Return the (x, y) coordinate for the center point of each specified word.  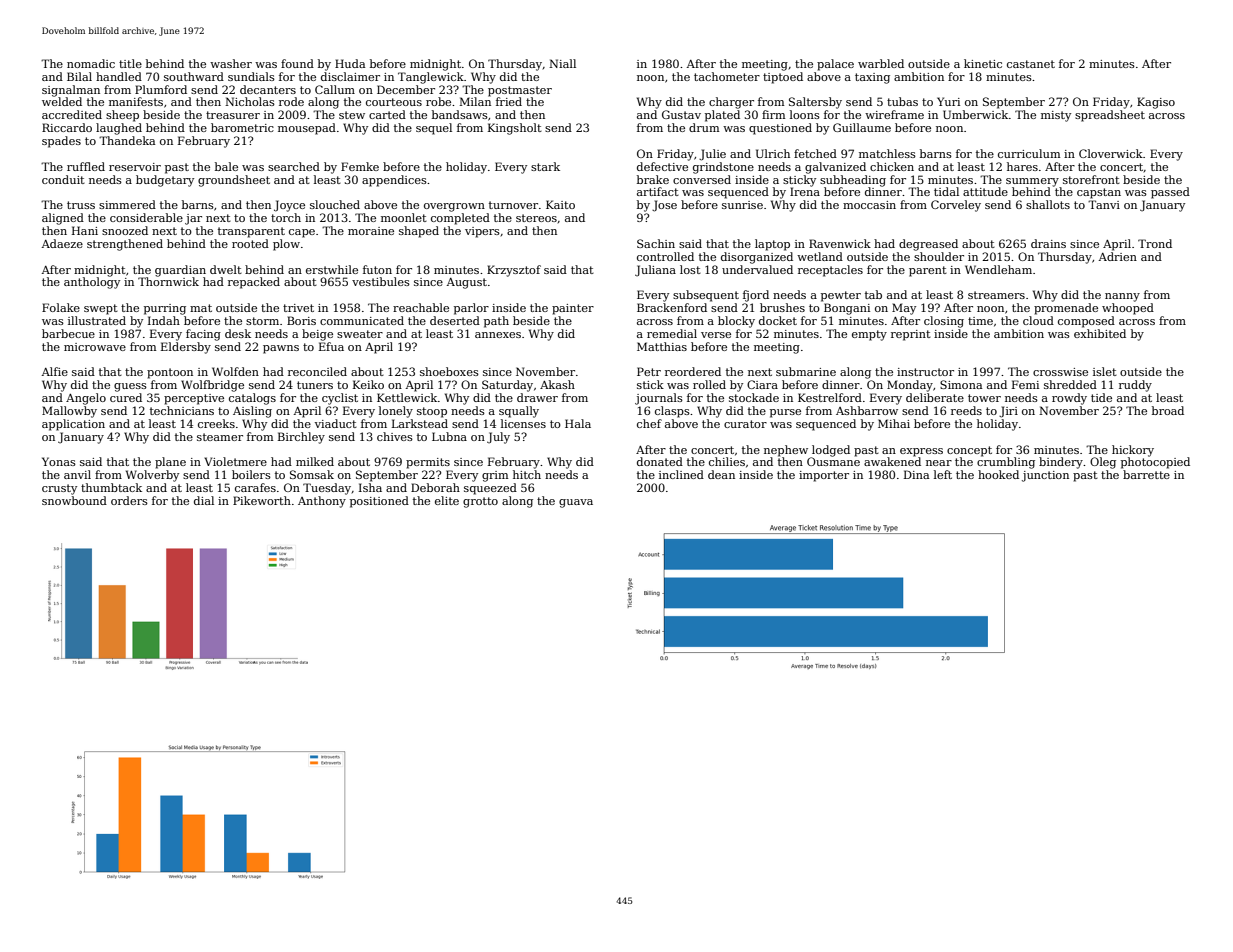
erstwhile (332, 269)
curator (745, 424)
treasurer (233, 115)
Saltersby (815, 103)
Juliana (655, 271)
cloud (1038, 320)
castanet (1031, 64)
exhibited (1100, 333)
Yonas (59, 461)
